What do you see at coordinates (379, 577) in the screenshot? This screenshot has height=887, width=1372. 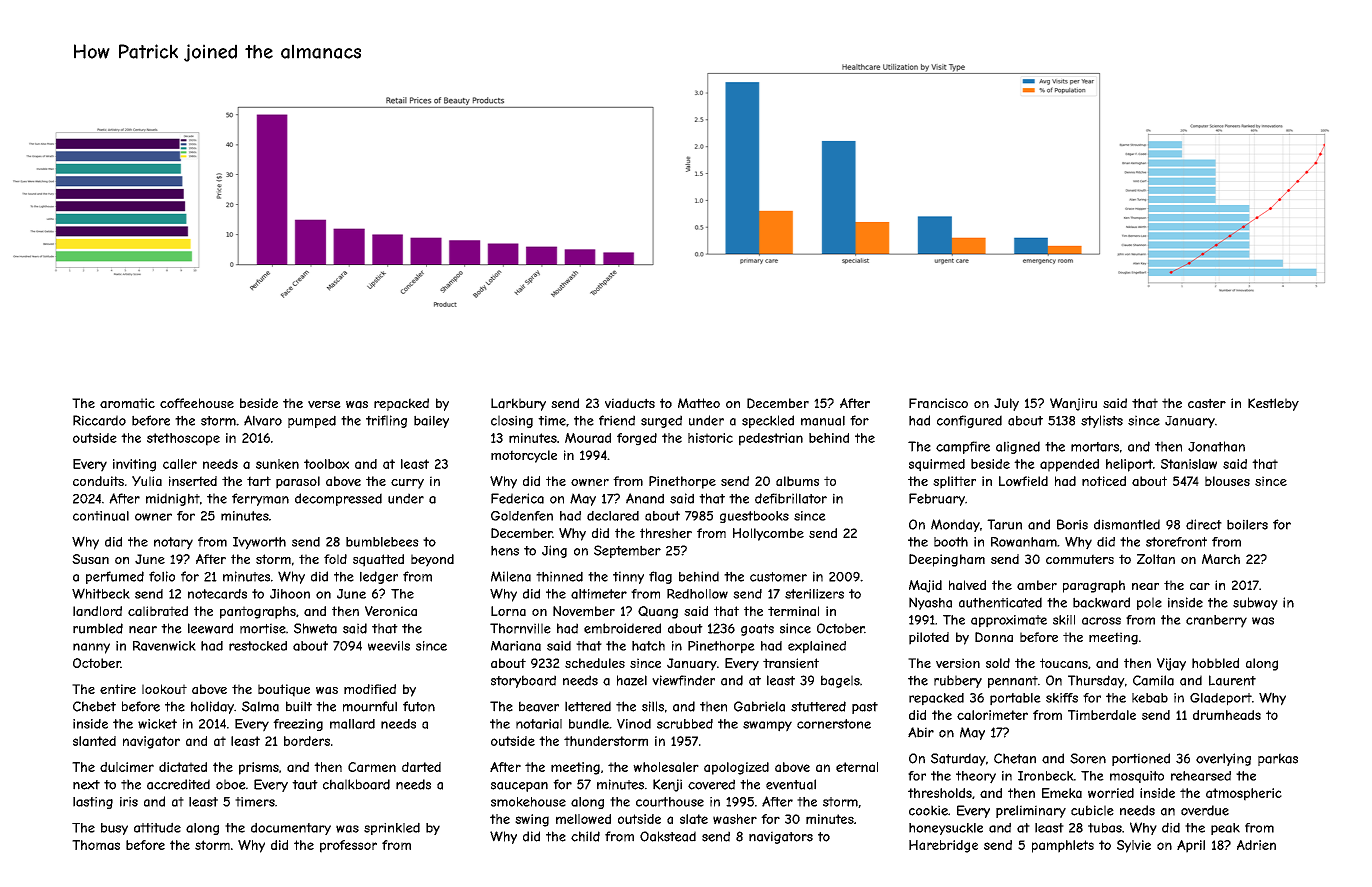 I see `ledger` at bounding box center [379, 577].
